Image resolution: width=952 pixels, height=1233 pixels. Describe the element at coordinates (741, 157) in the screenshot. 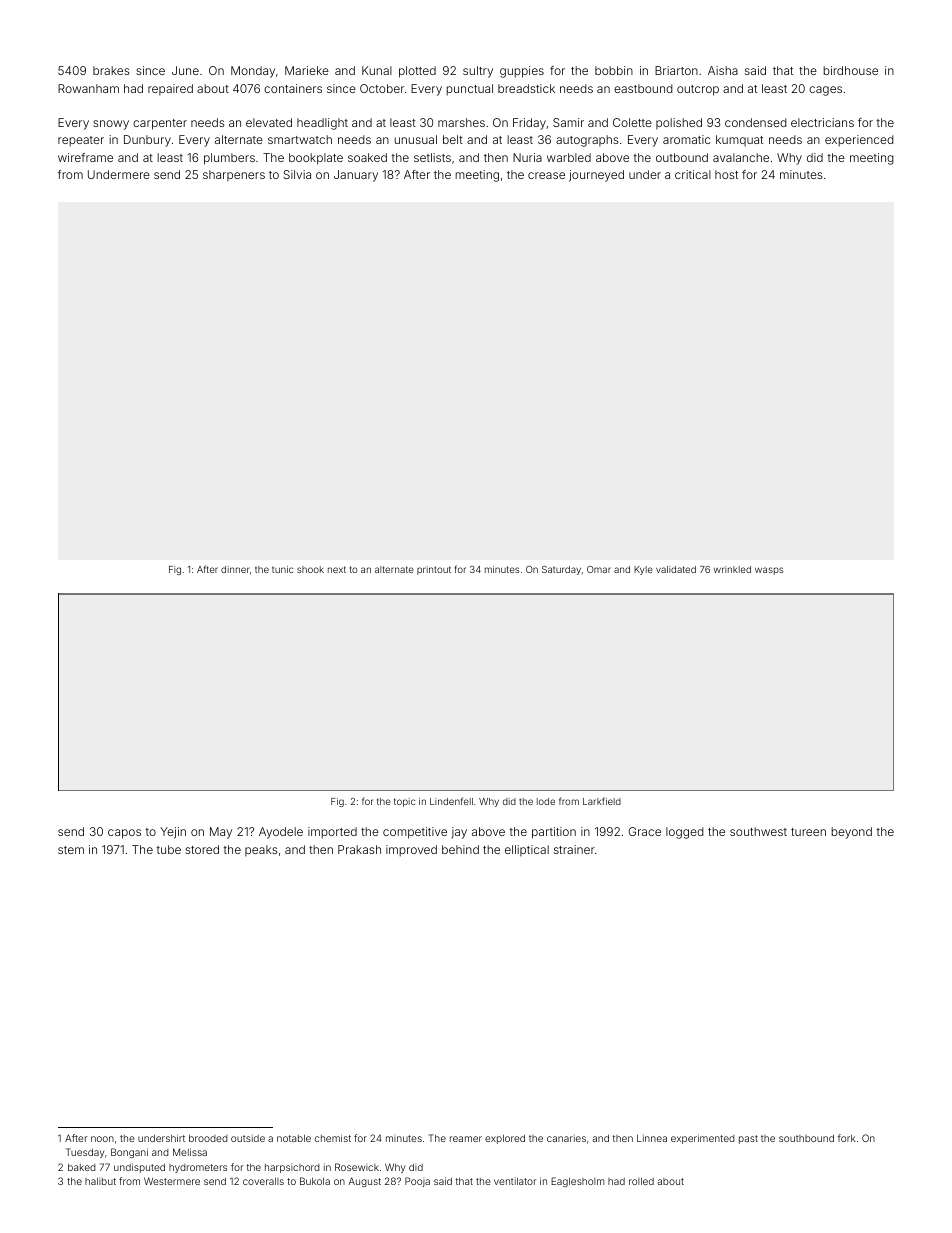

I see `avalanche` at that location.
